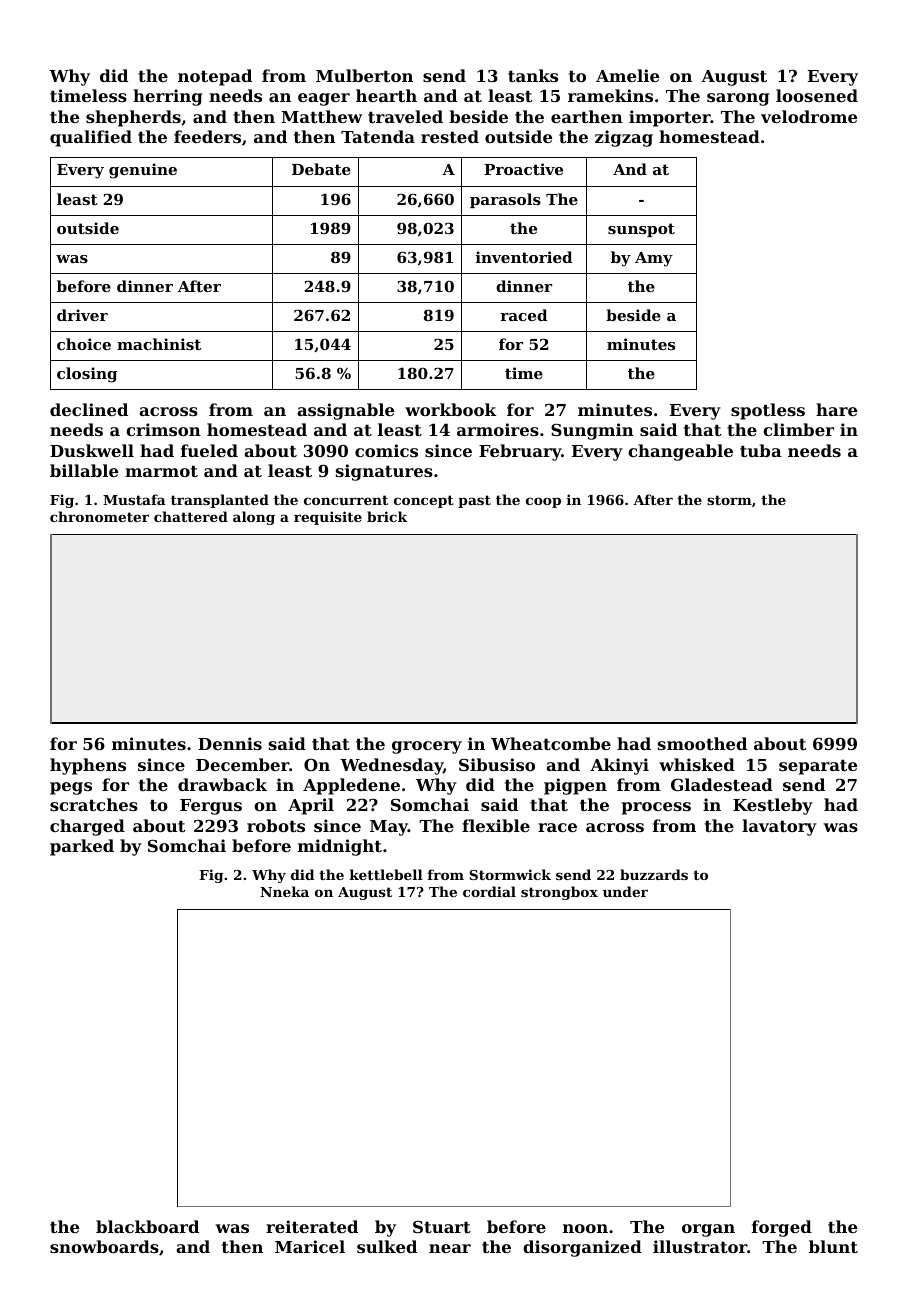  What do you see at coordinates (328, 518) in the screenshot?
I see `requisite` at bounding box center [328, 518].
